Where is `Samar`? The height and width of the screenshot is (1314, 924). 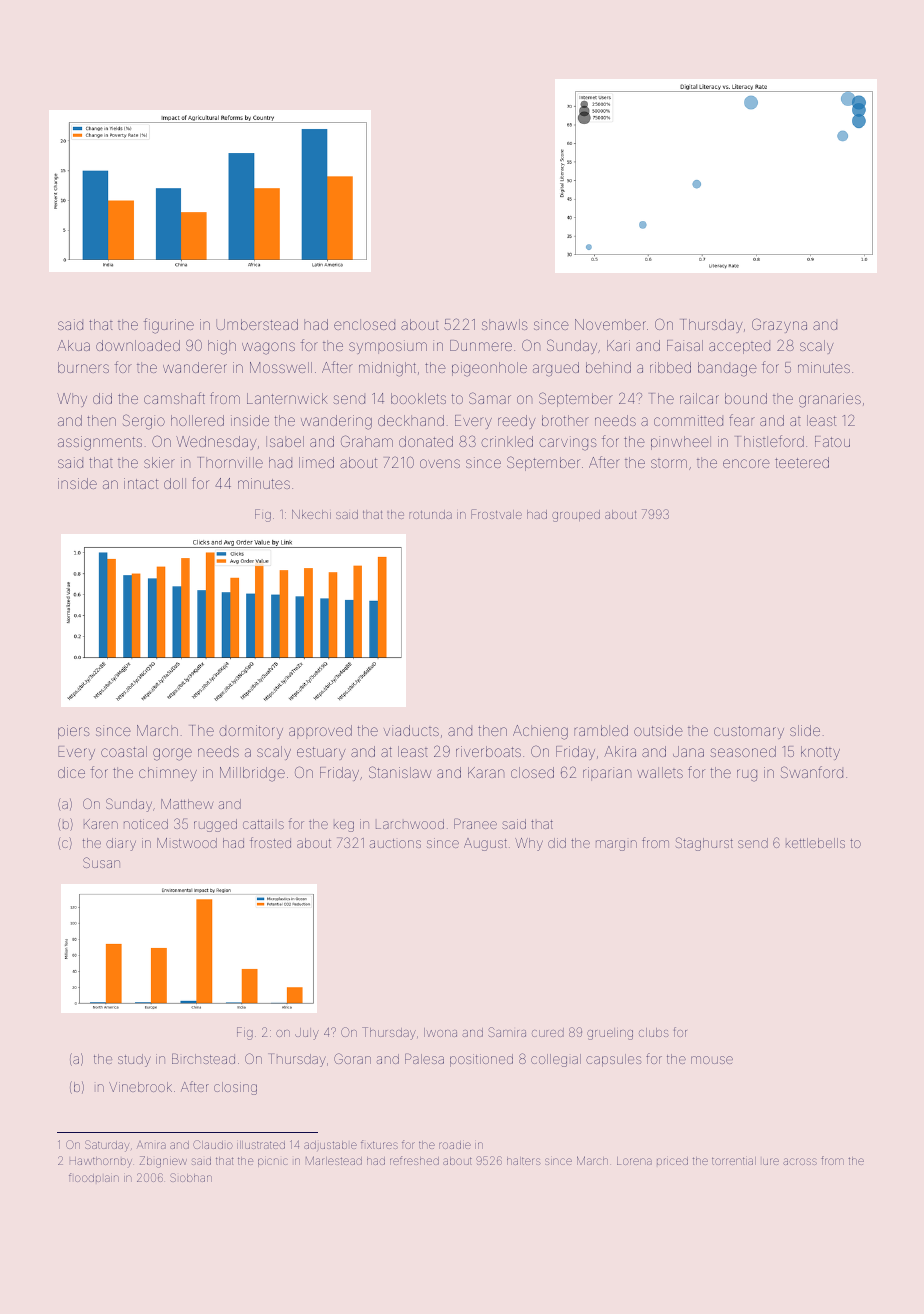
Samar is located at coordinates (490, 398).
